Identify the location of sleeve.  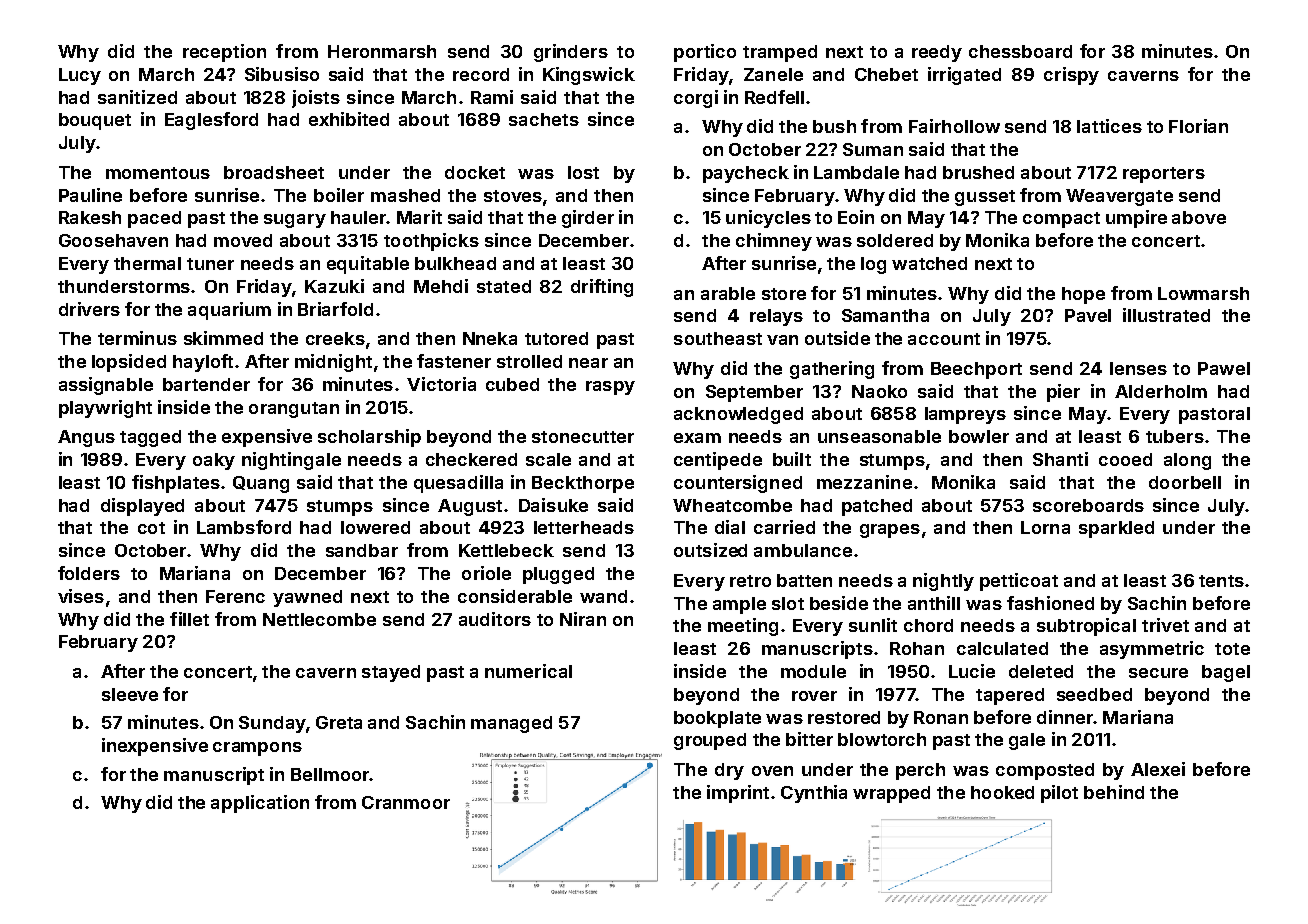
(130, 694).
